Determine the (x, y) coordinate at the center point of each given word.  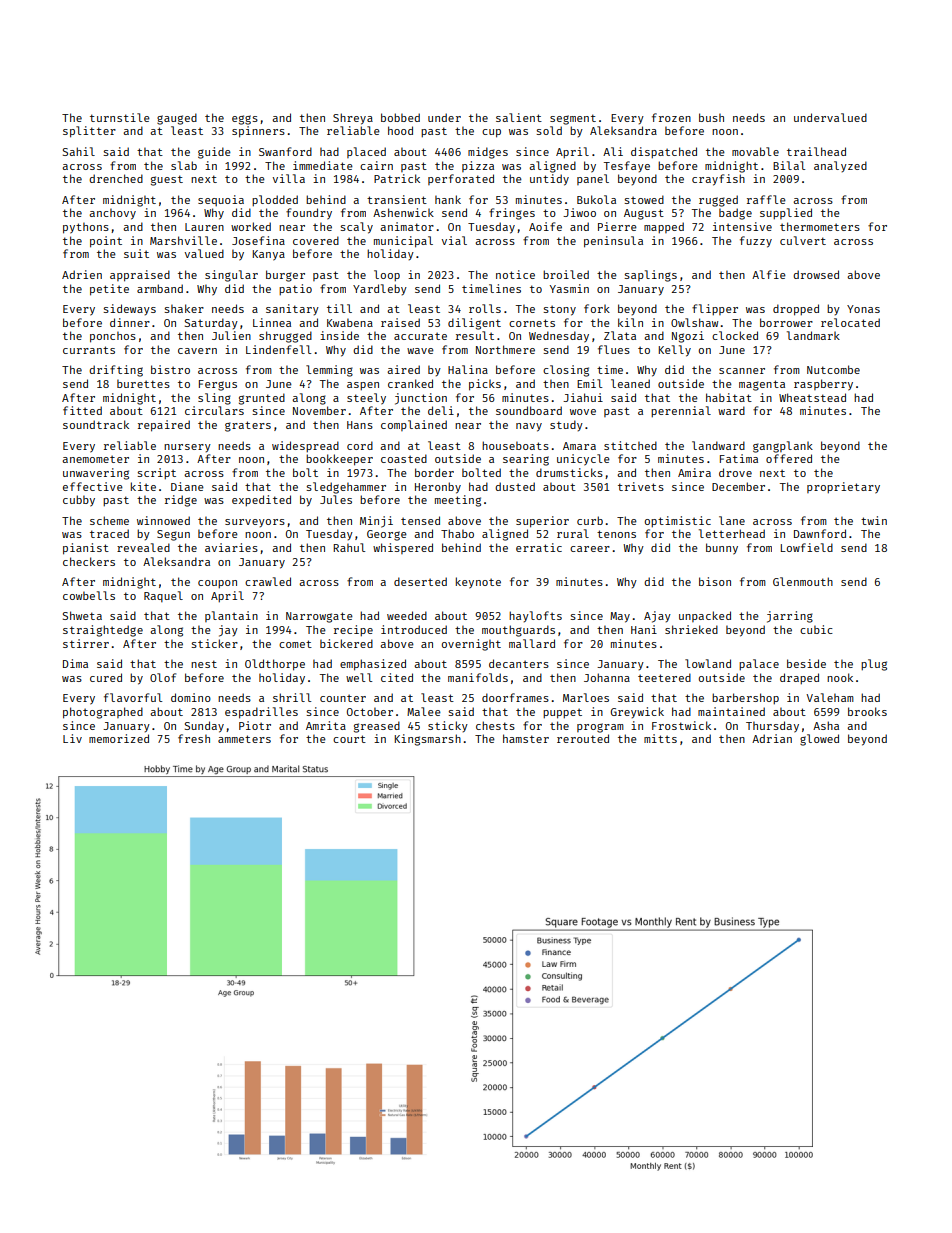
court (349, 739)
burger (285, 276)
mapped (664, 227)
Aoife (545, 226)
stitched (630, 445)
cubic (816, 629)
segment (573, 119)
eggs (245, 120)
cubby (79, 501)
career (590, 549)
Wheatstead (812, 397)
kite (143, 486)
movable (755, 151)
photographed (103, 713)
